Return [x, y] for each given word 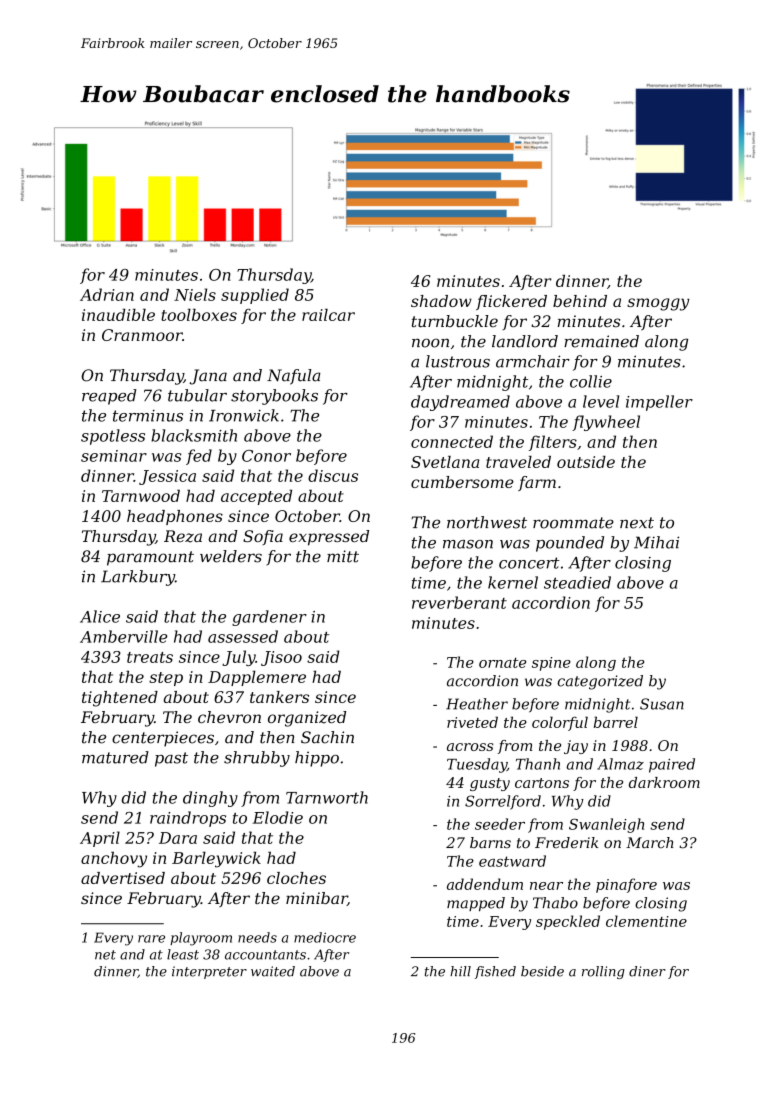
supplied [255, 296]
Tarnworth [327, 797]
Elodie [278, 817]
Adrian [107, 294]
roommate [573, 523]
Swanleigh [606, 825]
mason [468, 544]
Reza [183, 536]
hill [460, 971]
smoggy [658, 304]
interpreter [209, 972]
